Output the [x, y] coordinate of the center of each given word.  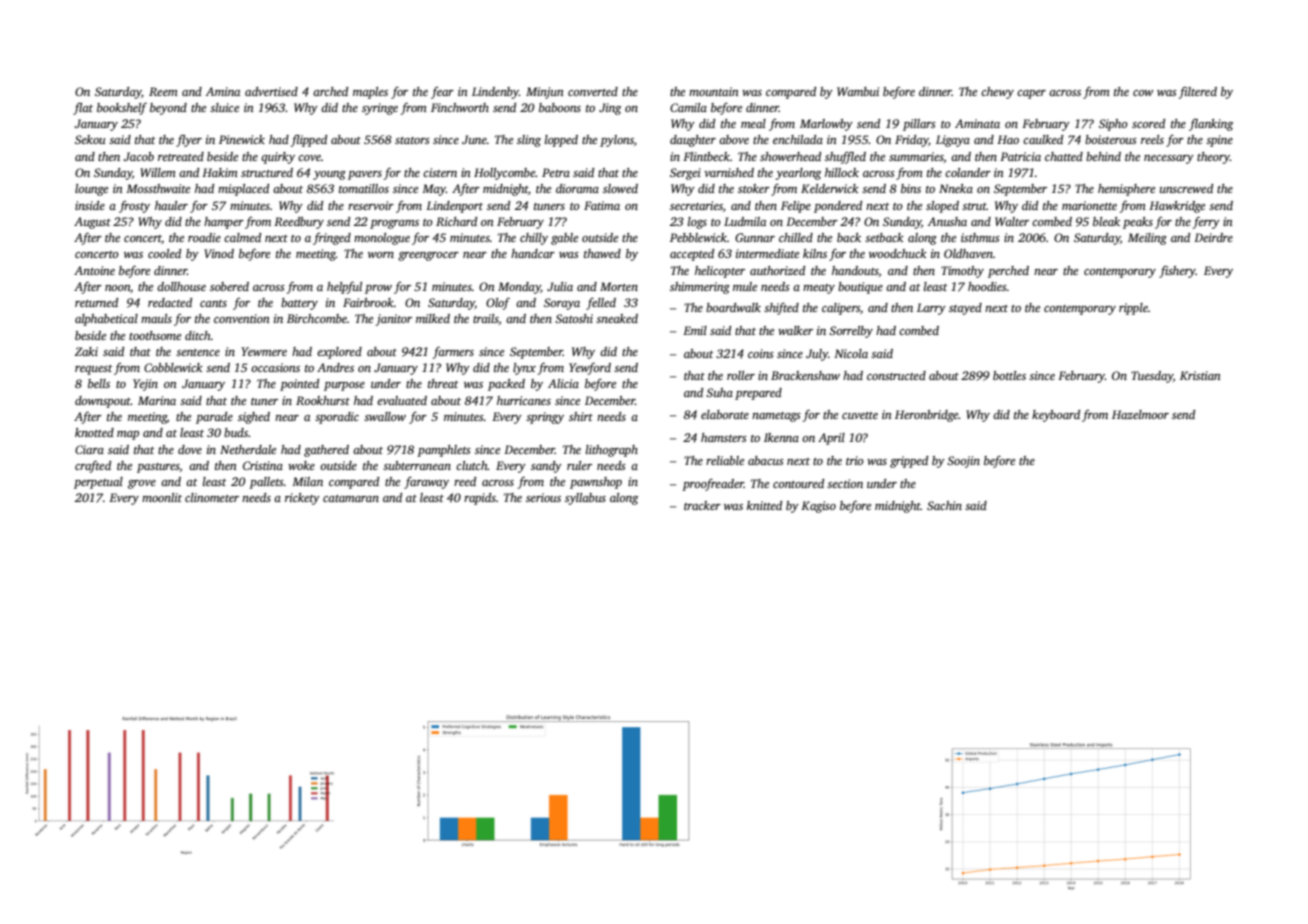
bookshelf [122, 108]
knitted [764, 505]
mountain [714, 91]
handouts [855, 270]
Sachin [944, 505]
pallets [266, 483]
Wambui [858, 91]
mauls [156, 318]
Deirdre [1213, 237]
